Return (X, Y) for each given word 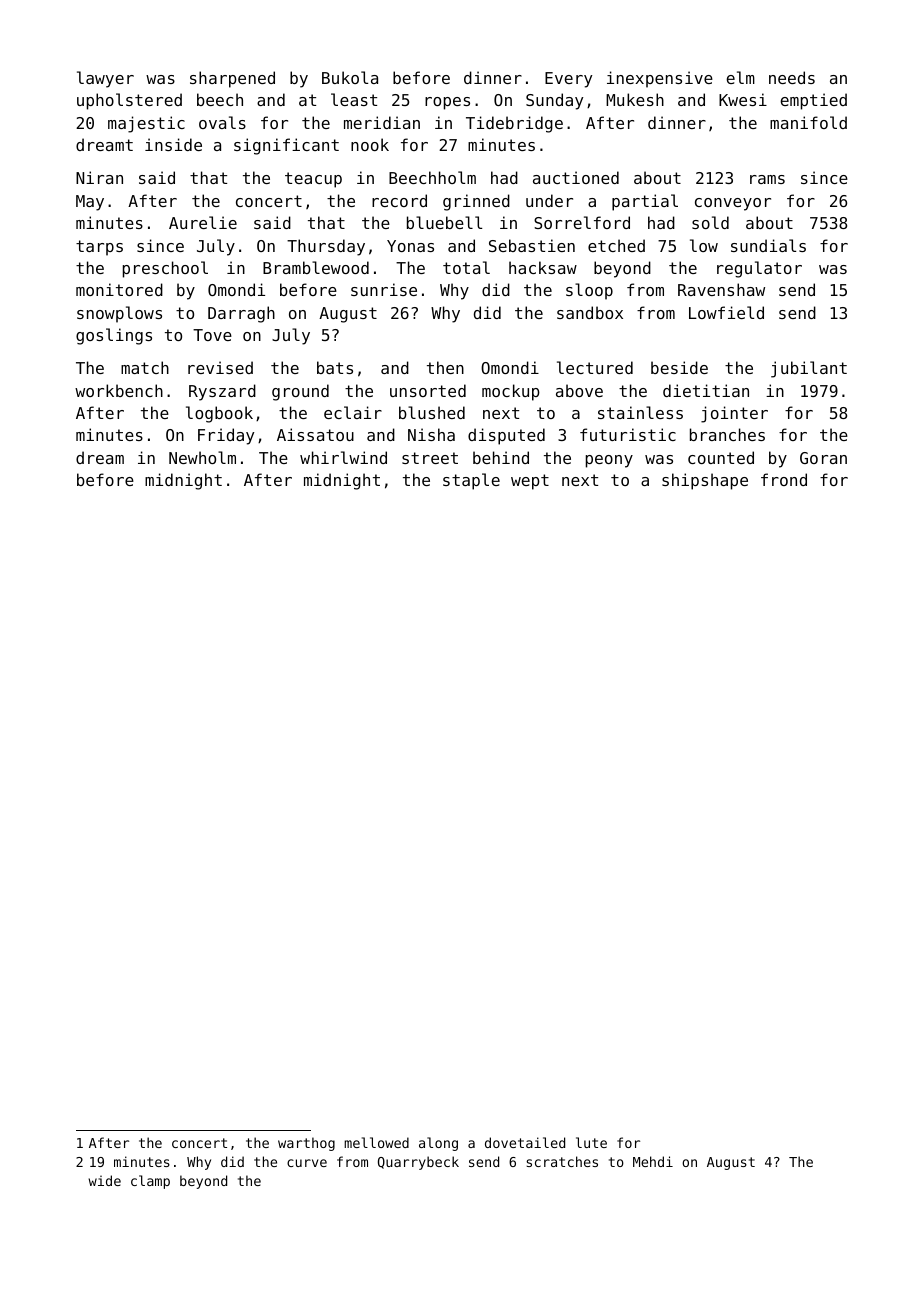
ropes (447, 103)
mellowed (376, 1142)
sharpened (232, 79)
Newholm (202, 457)
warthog (306, 1144)
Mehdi (653, 1161)
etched (616, 245)
